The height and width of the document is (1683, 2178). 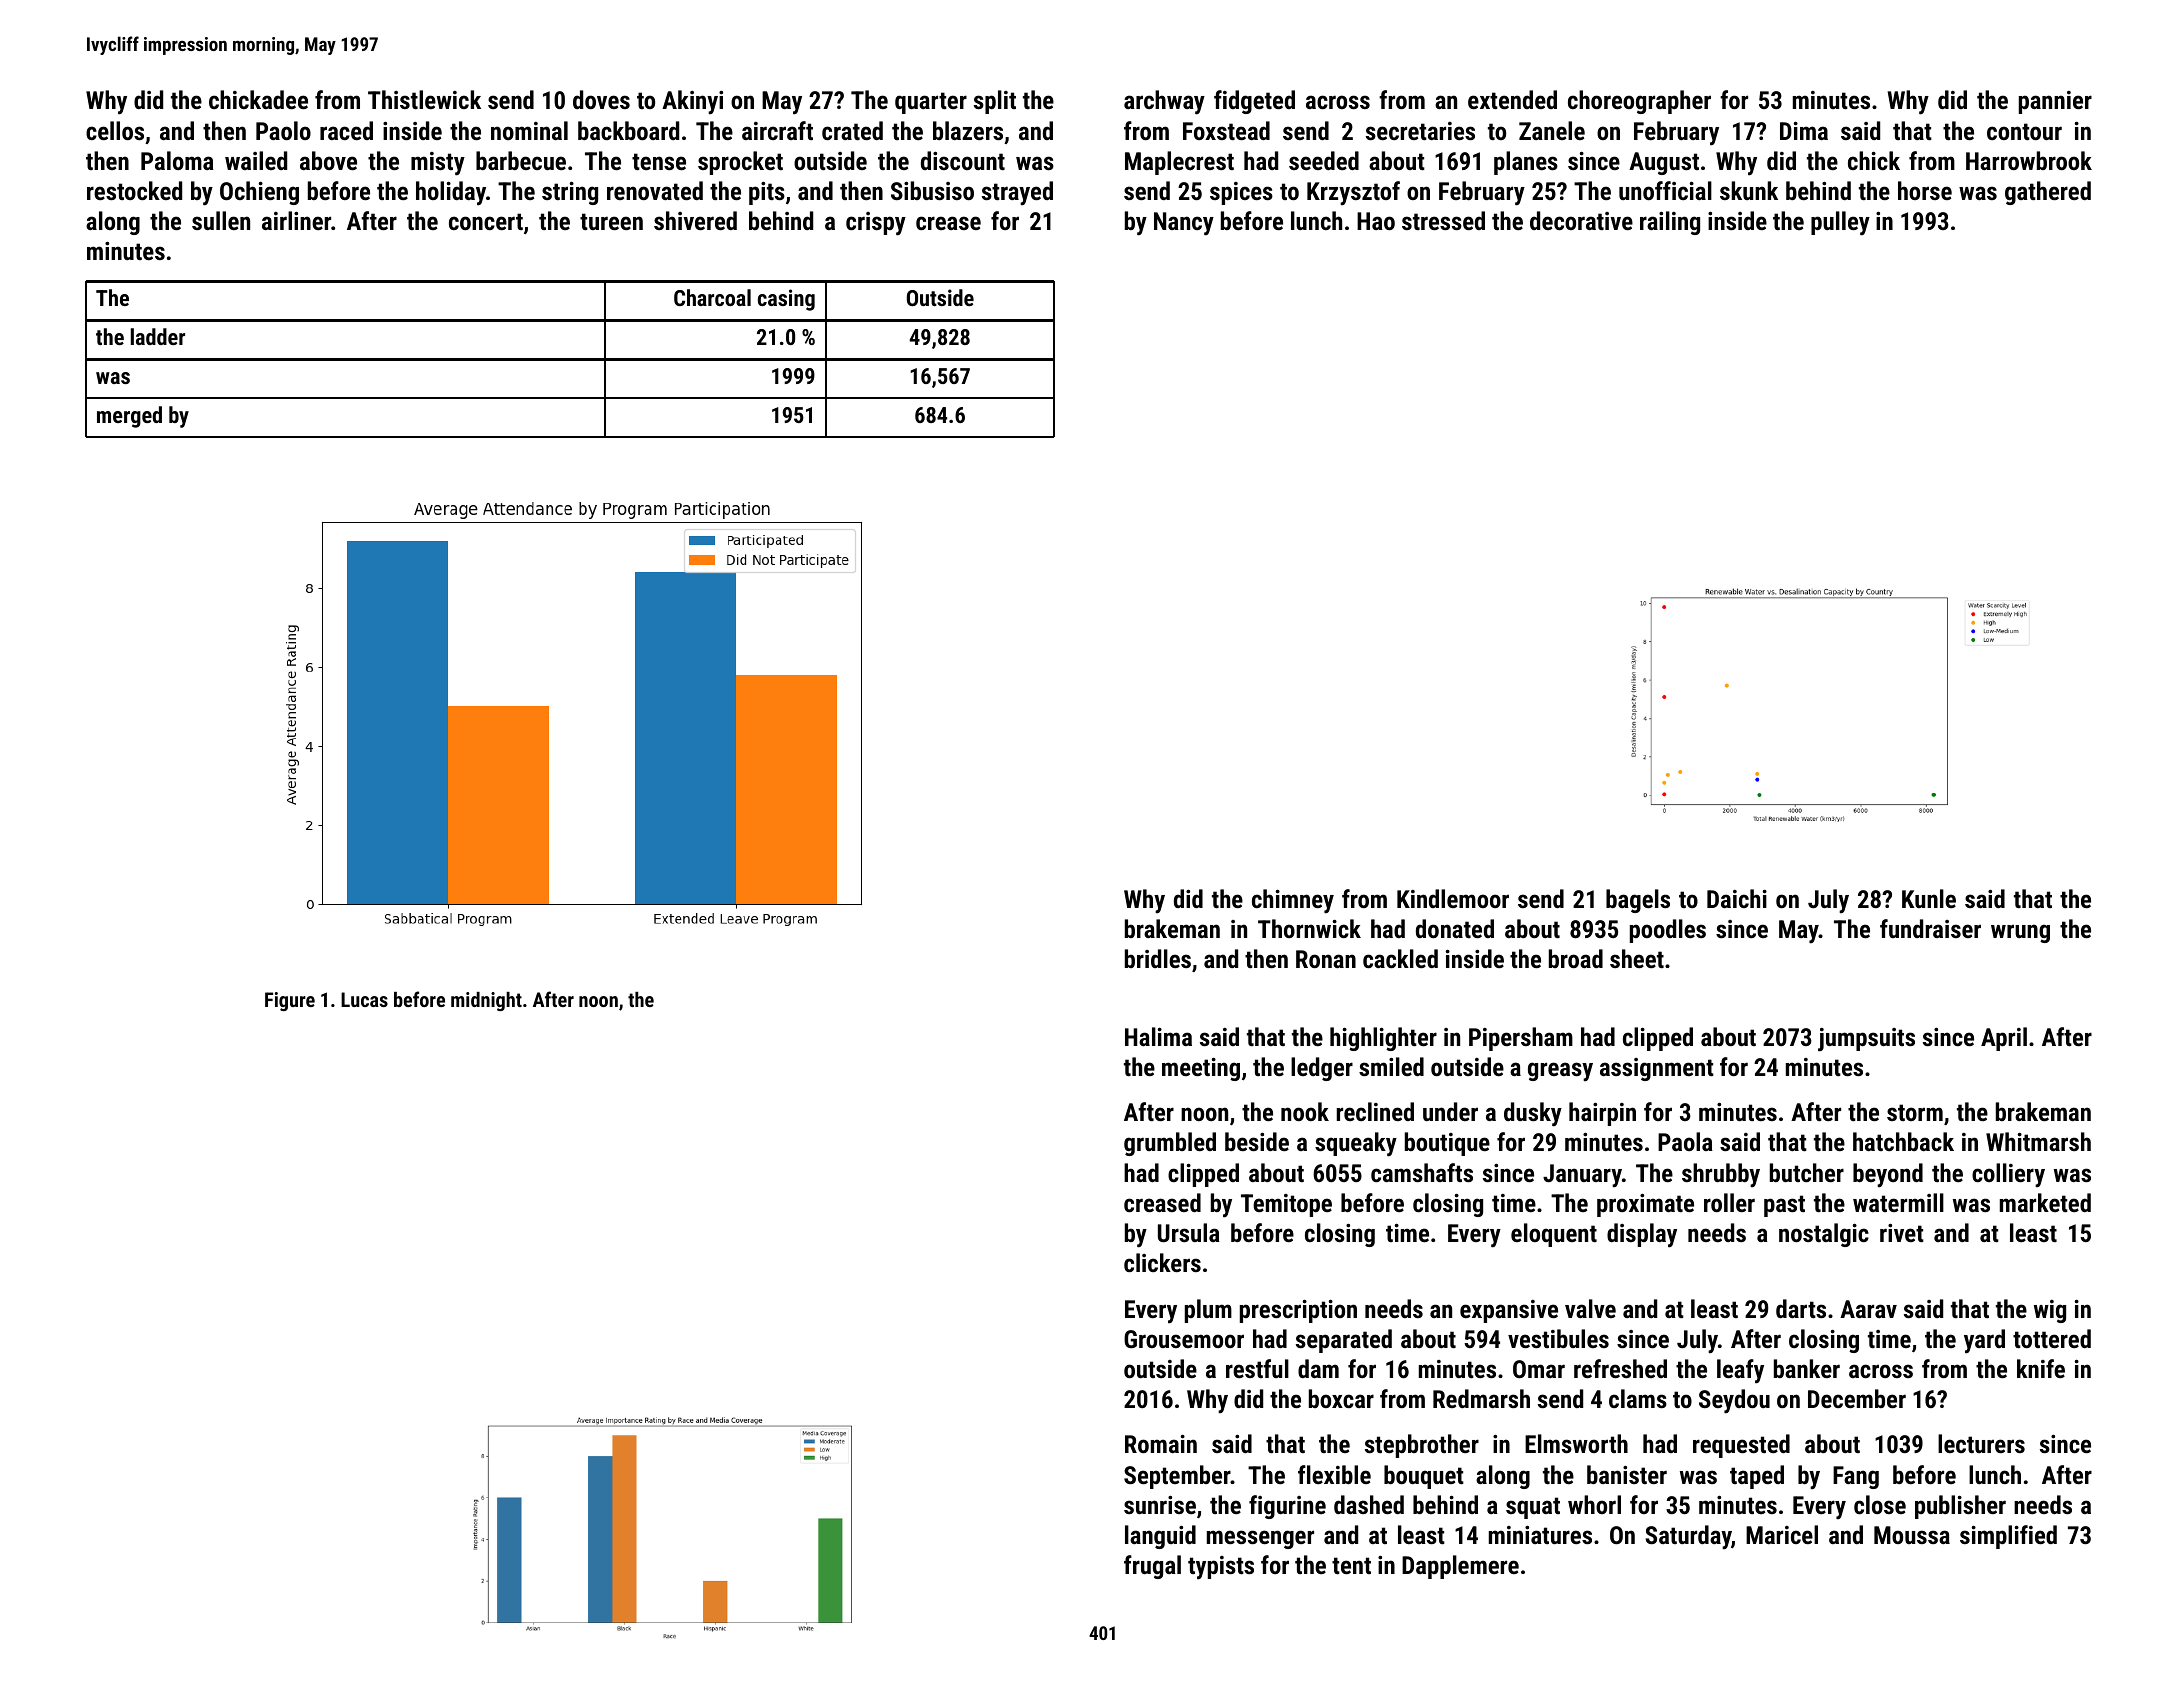 I want to click on Seydou, so click(x=1734, y=1401).
